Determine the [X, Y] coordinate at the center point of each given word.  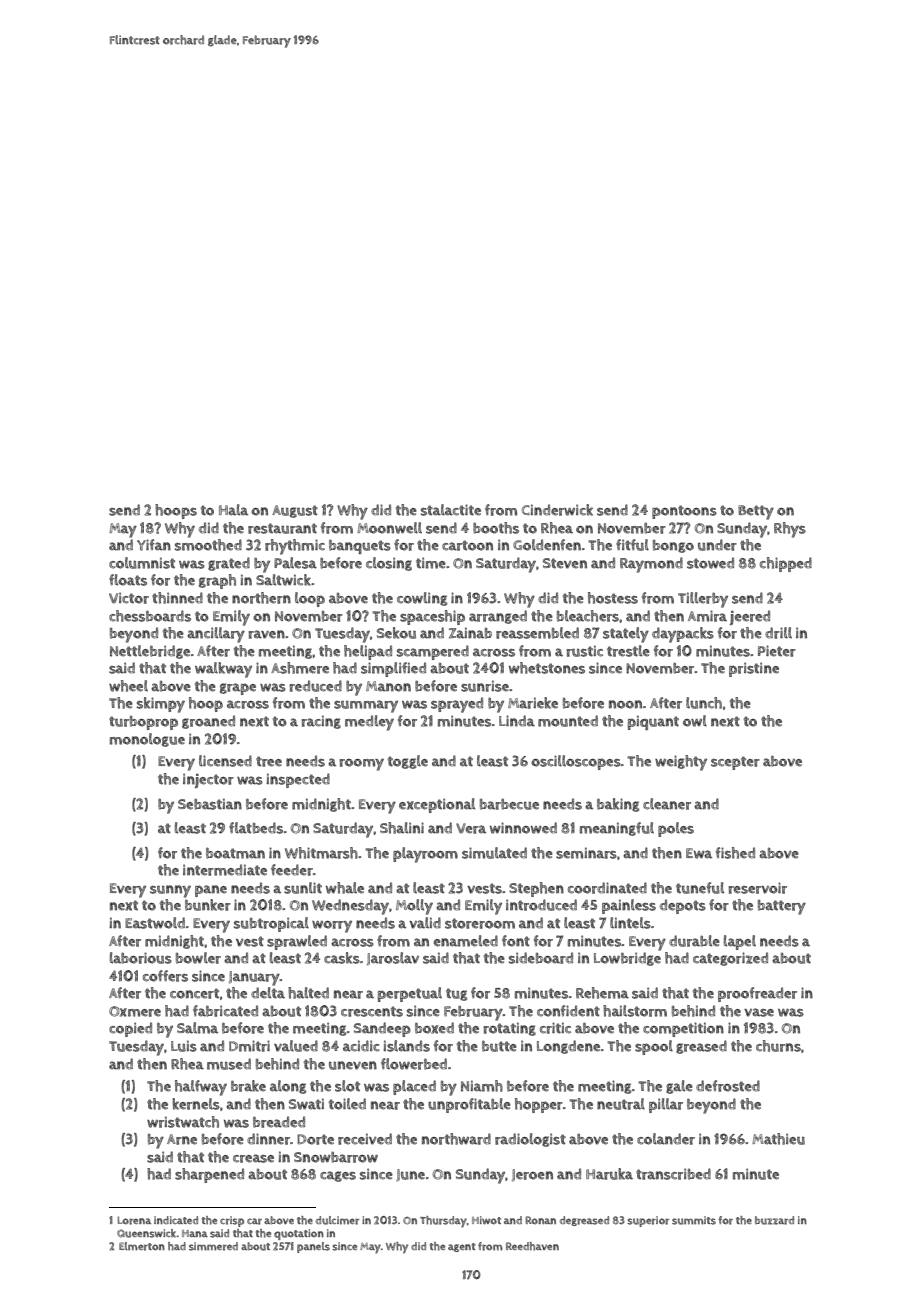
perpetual [410, 994]
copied [130, 1029]
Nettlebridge [150, 652]
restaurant [282, 528]
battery [782, 907]
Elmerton [142, 1246]
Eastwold [155, 923]
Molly [414, 907]
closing [389, 564]
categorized [730, 959]
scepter [735, 763]
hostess [613, 598]
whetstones [547, 668]
